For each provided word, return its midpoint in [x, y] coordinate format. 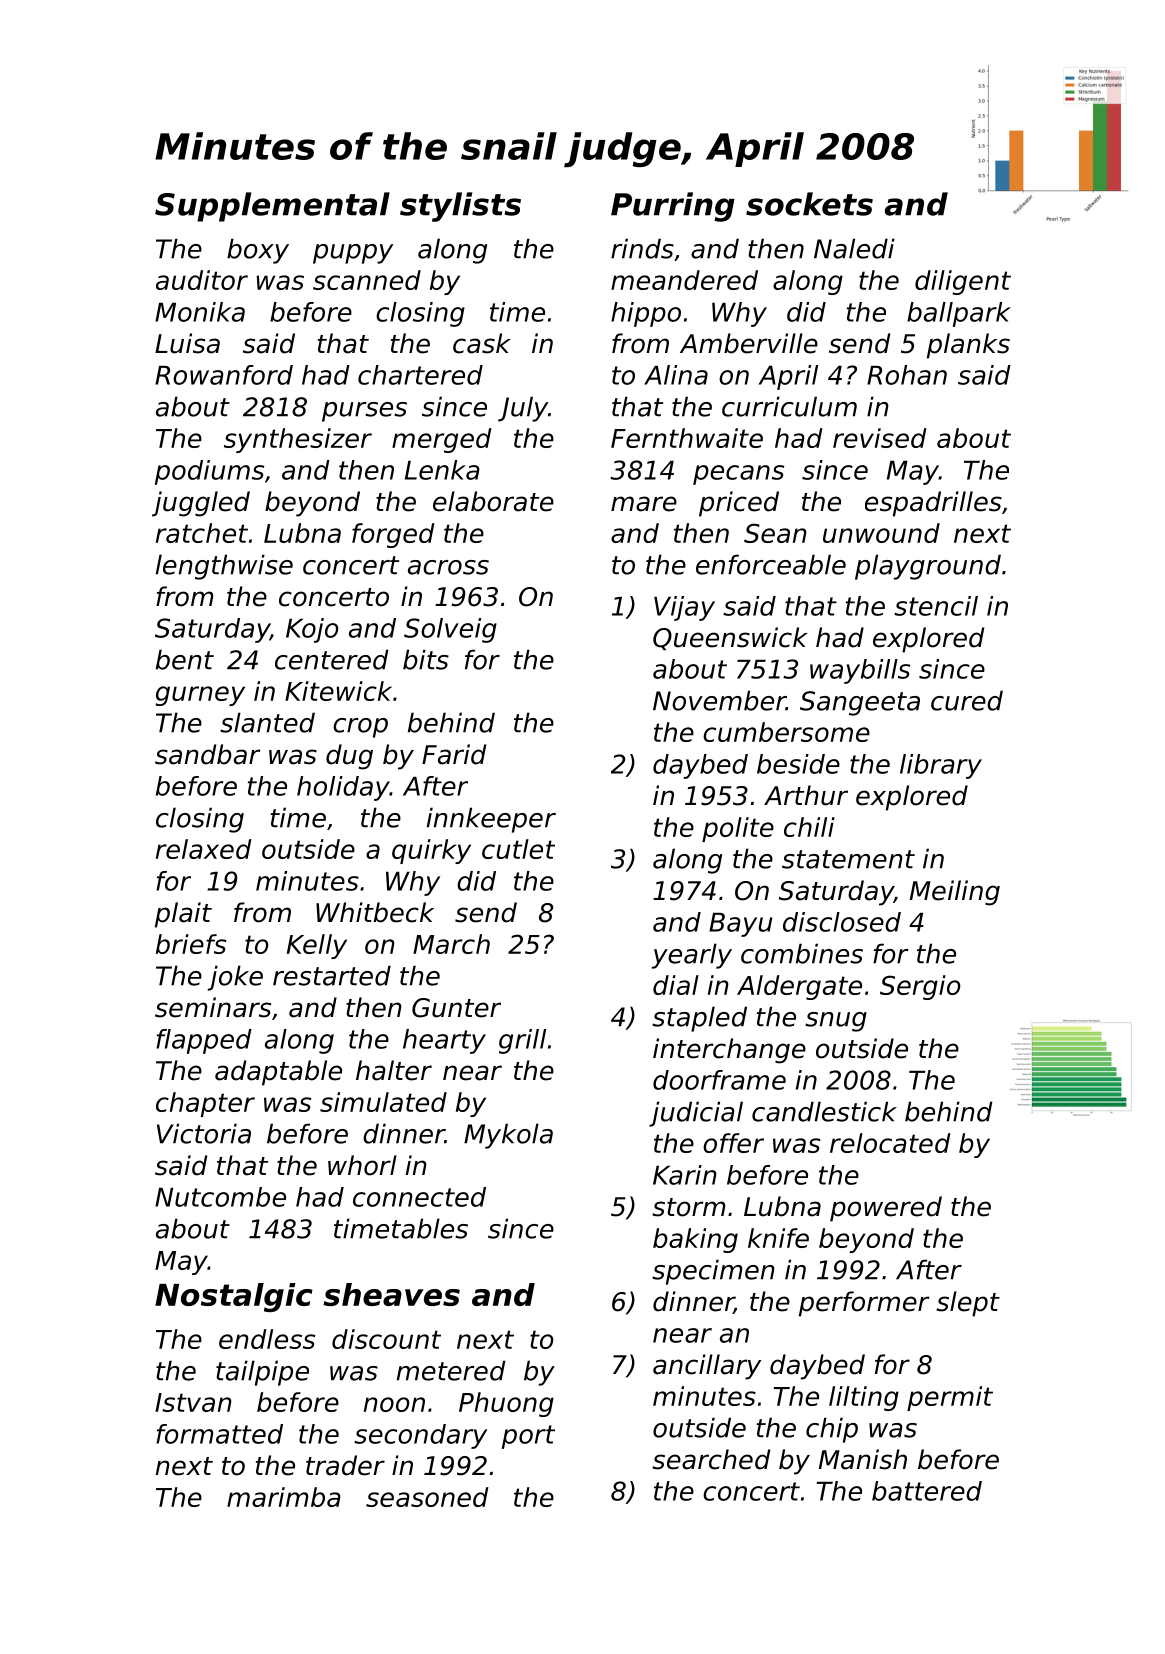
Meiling [955, 893]
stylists [460, 207]
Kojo [312, 630]
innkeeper [491, 820]
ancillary [707, 1367]
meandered [684, 280]
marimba [284, 1497]
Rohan [907, 375]
